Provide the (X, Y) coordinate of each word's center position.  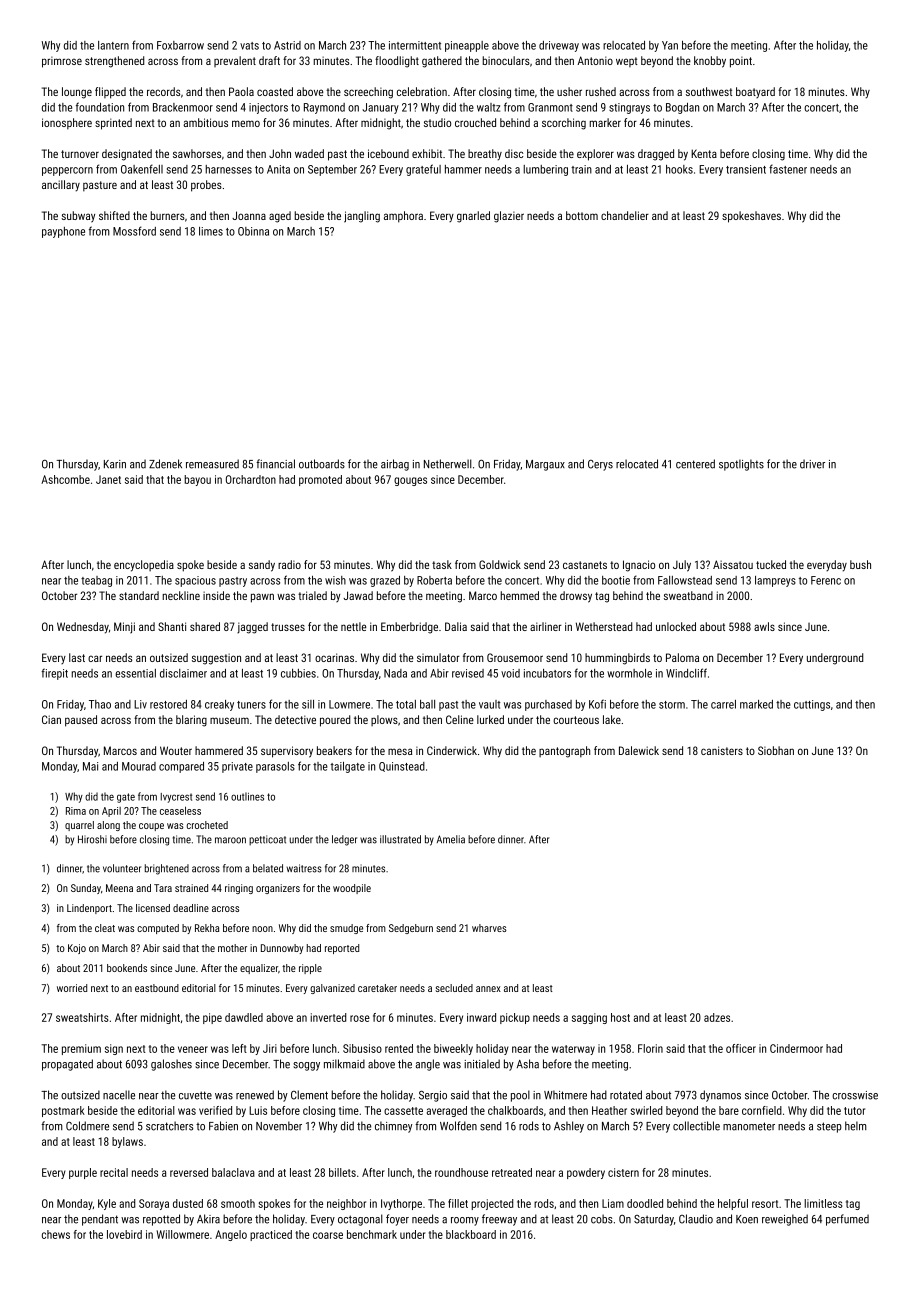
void (510, 673)
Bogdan (682, 108)
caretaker (377, 988)
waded (309, 153)
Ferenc (826, 580)
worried (72, 988)
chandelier (625, 215)
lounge (77, 93)
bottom (582, 215)
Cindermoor (796, 1048)
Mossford (134, 231)
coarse (328, 1235)
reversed (189, 1172)
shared (205, 626)
